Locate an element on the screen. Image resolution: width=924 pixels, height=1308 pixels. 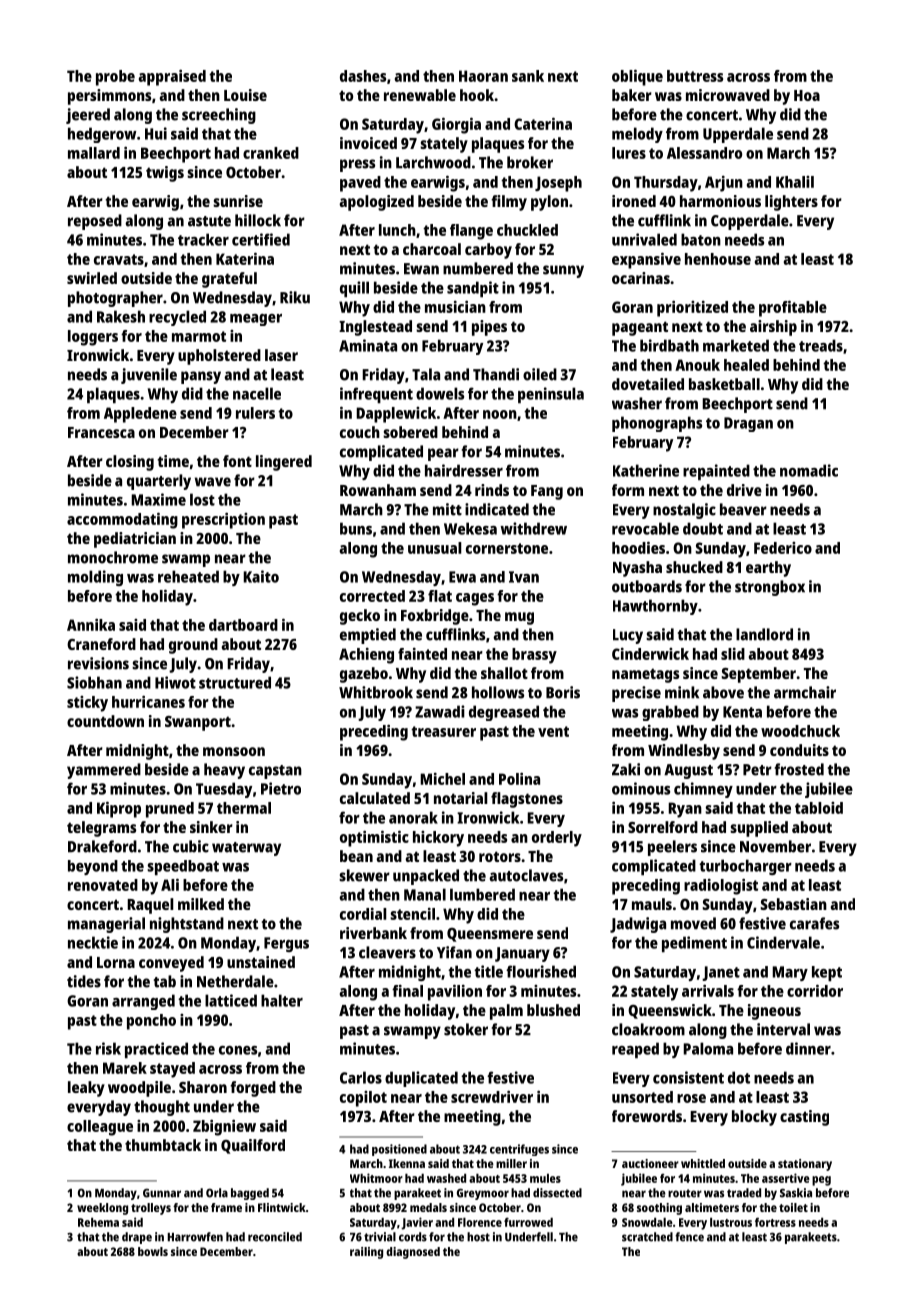
hickory is located at coordinates (438, 839).
